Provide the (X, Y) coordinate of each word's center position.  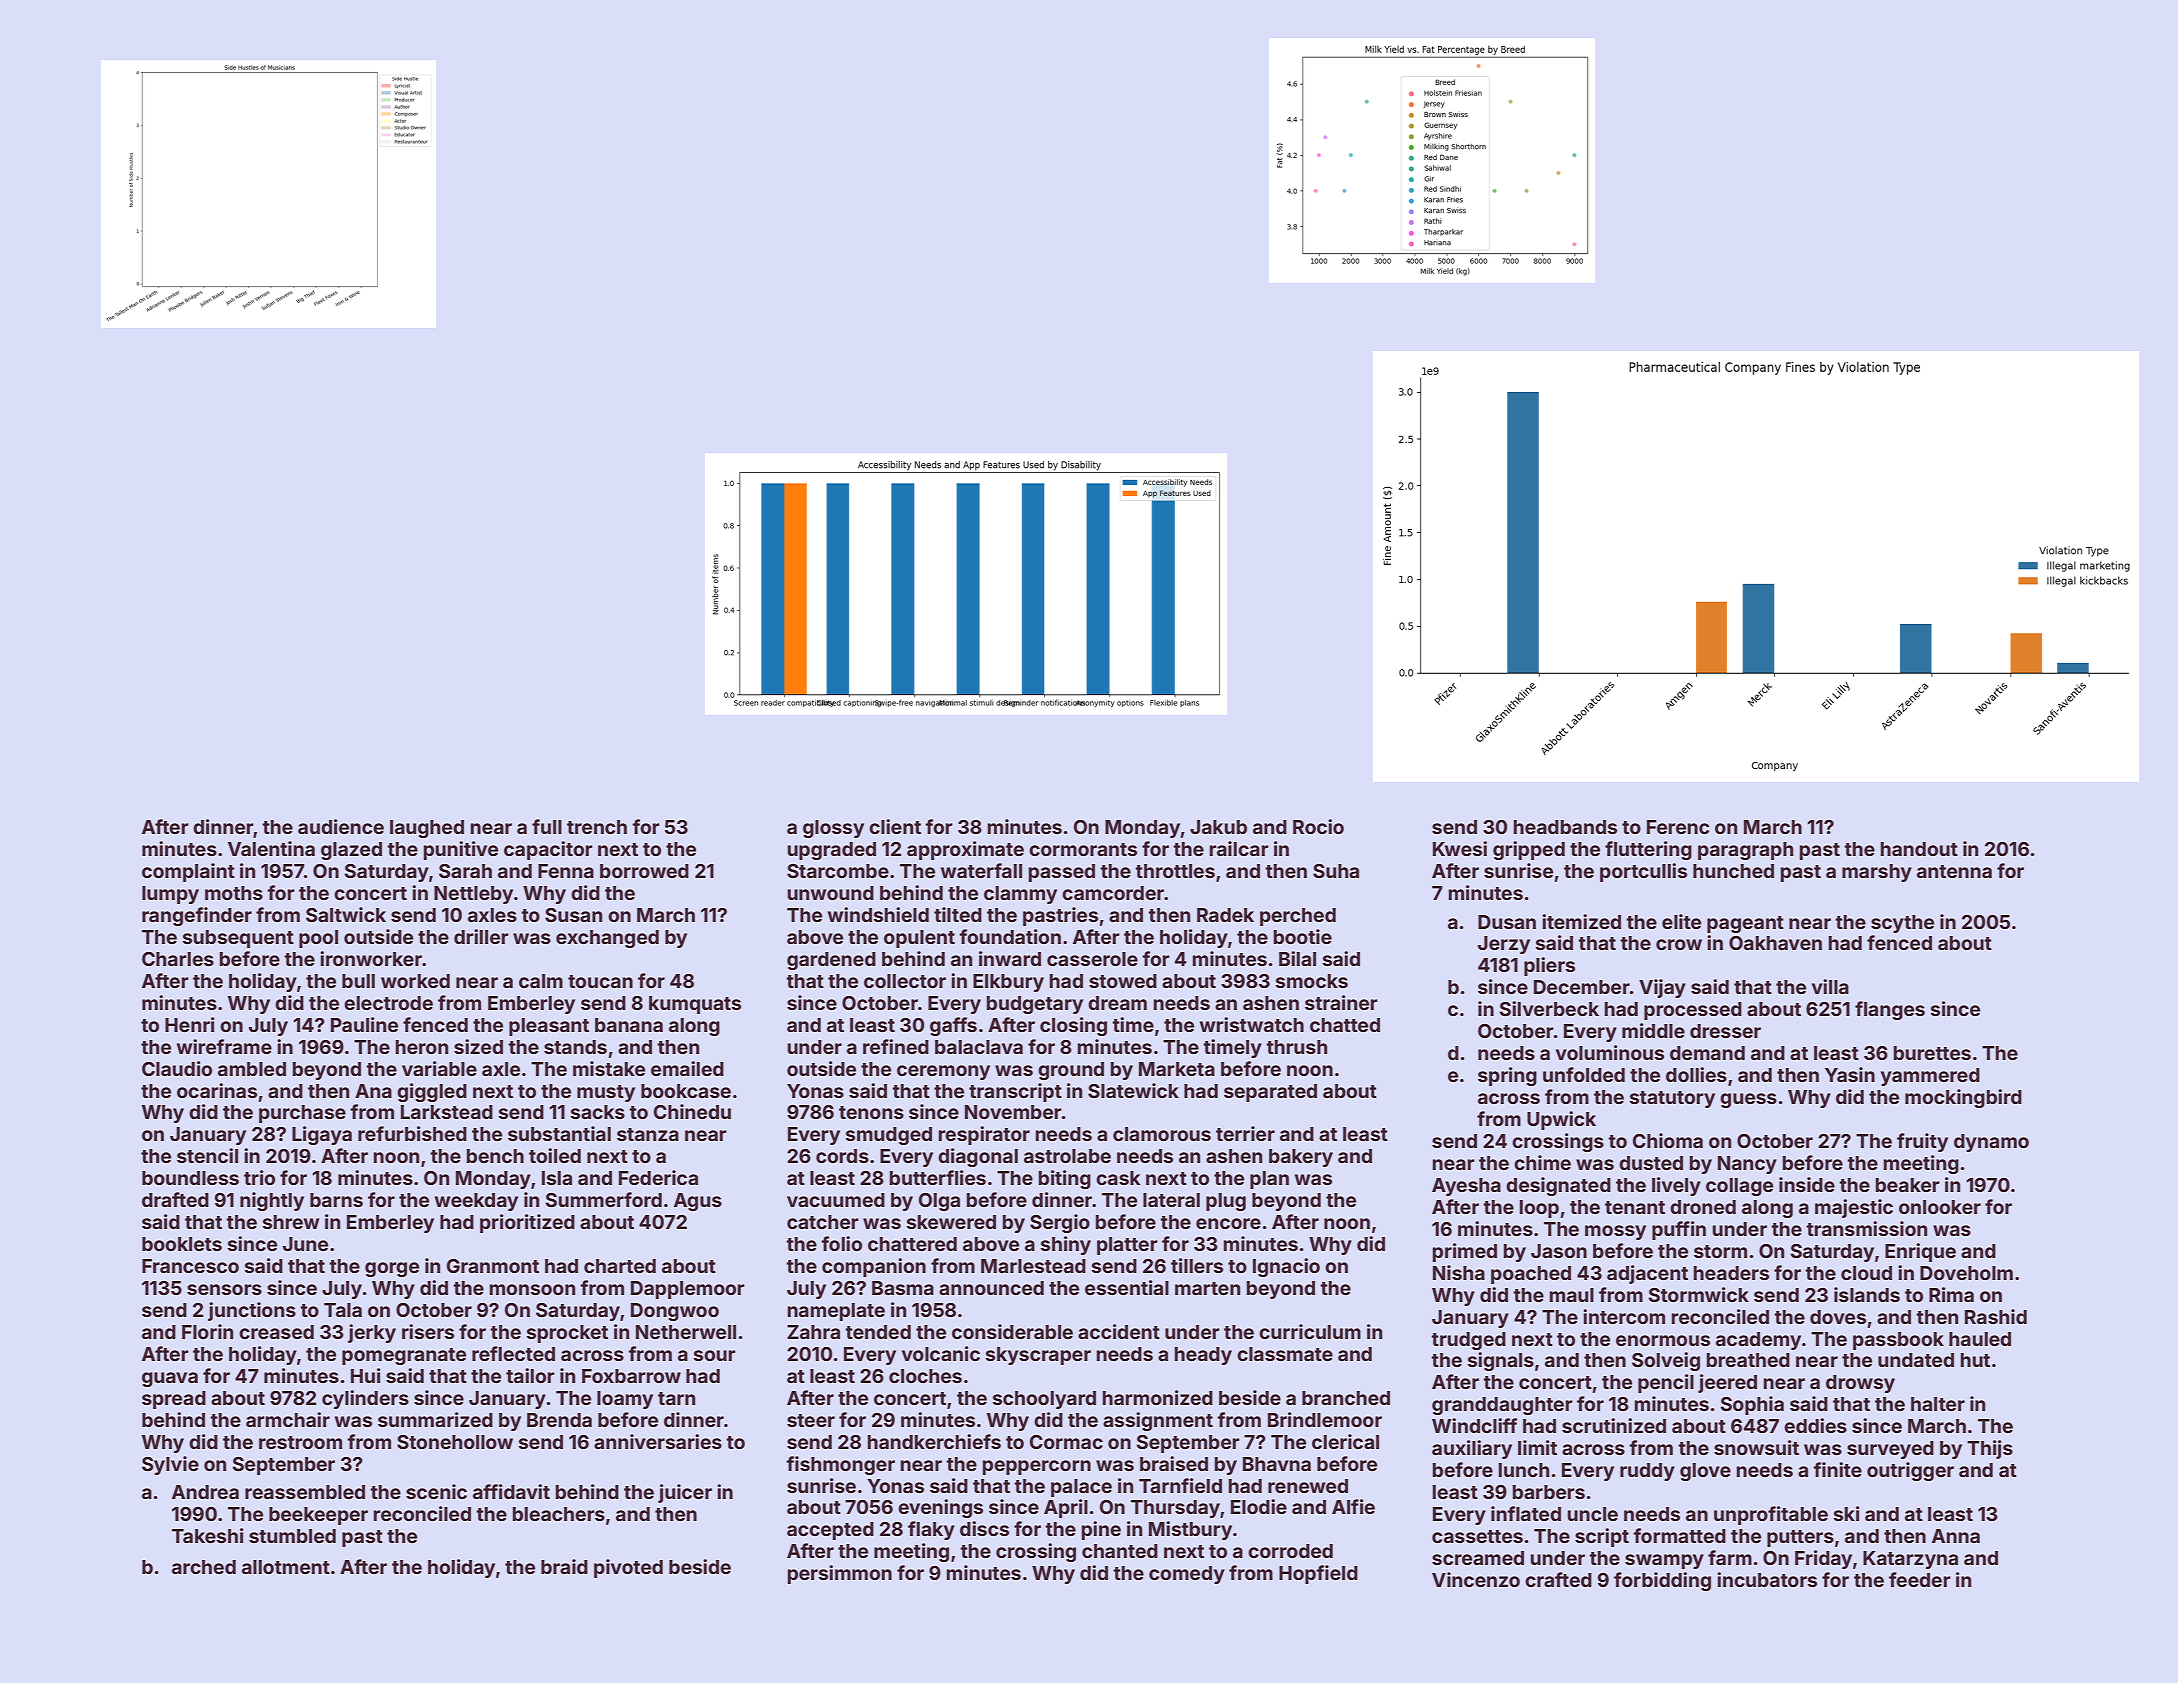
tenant (1635, 1207)
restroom (300, 1442)
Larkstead (447, 1112)
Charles (178, 959)
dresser (1725, 1031)
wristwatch (1252, 1024)
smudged (889, 1136)
